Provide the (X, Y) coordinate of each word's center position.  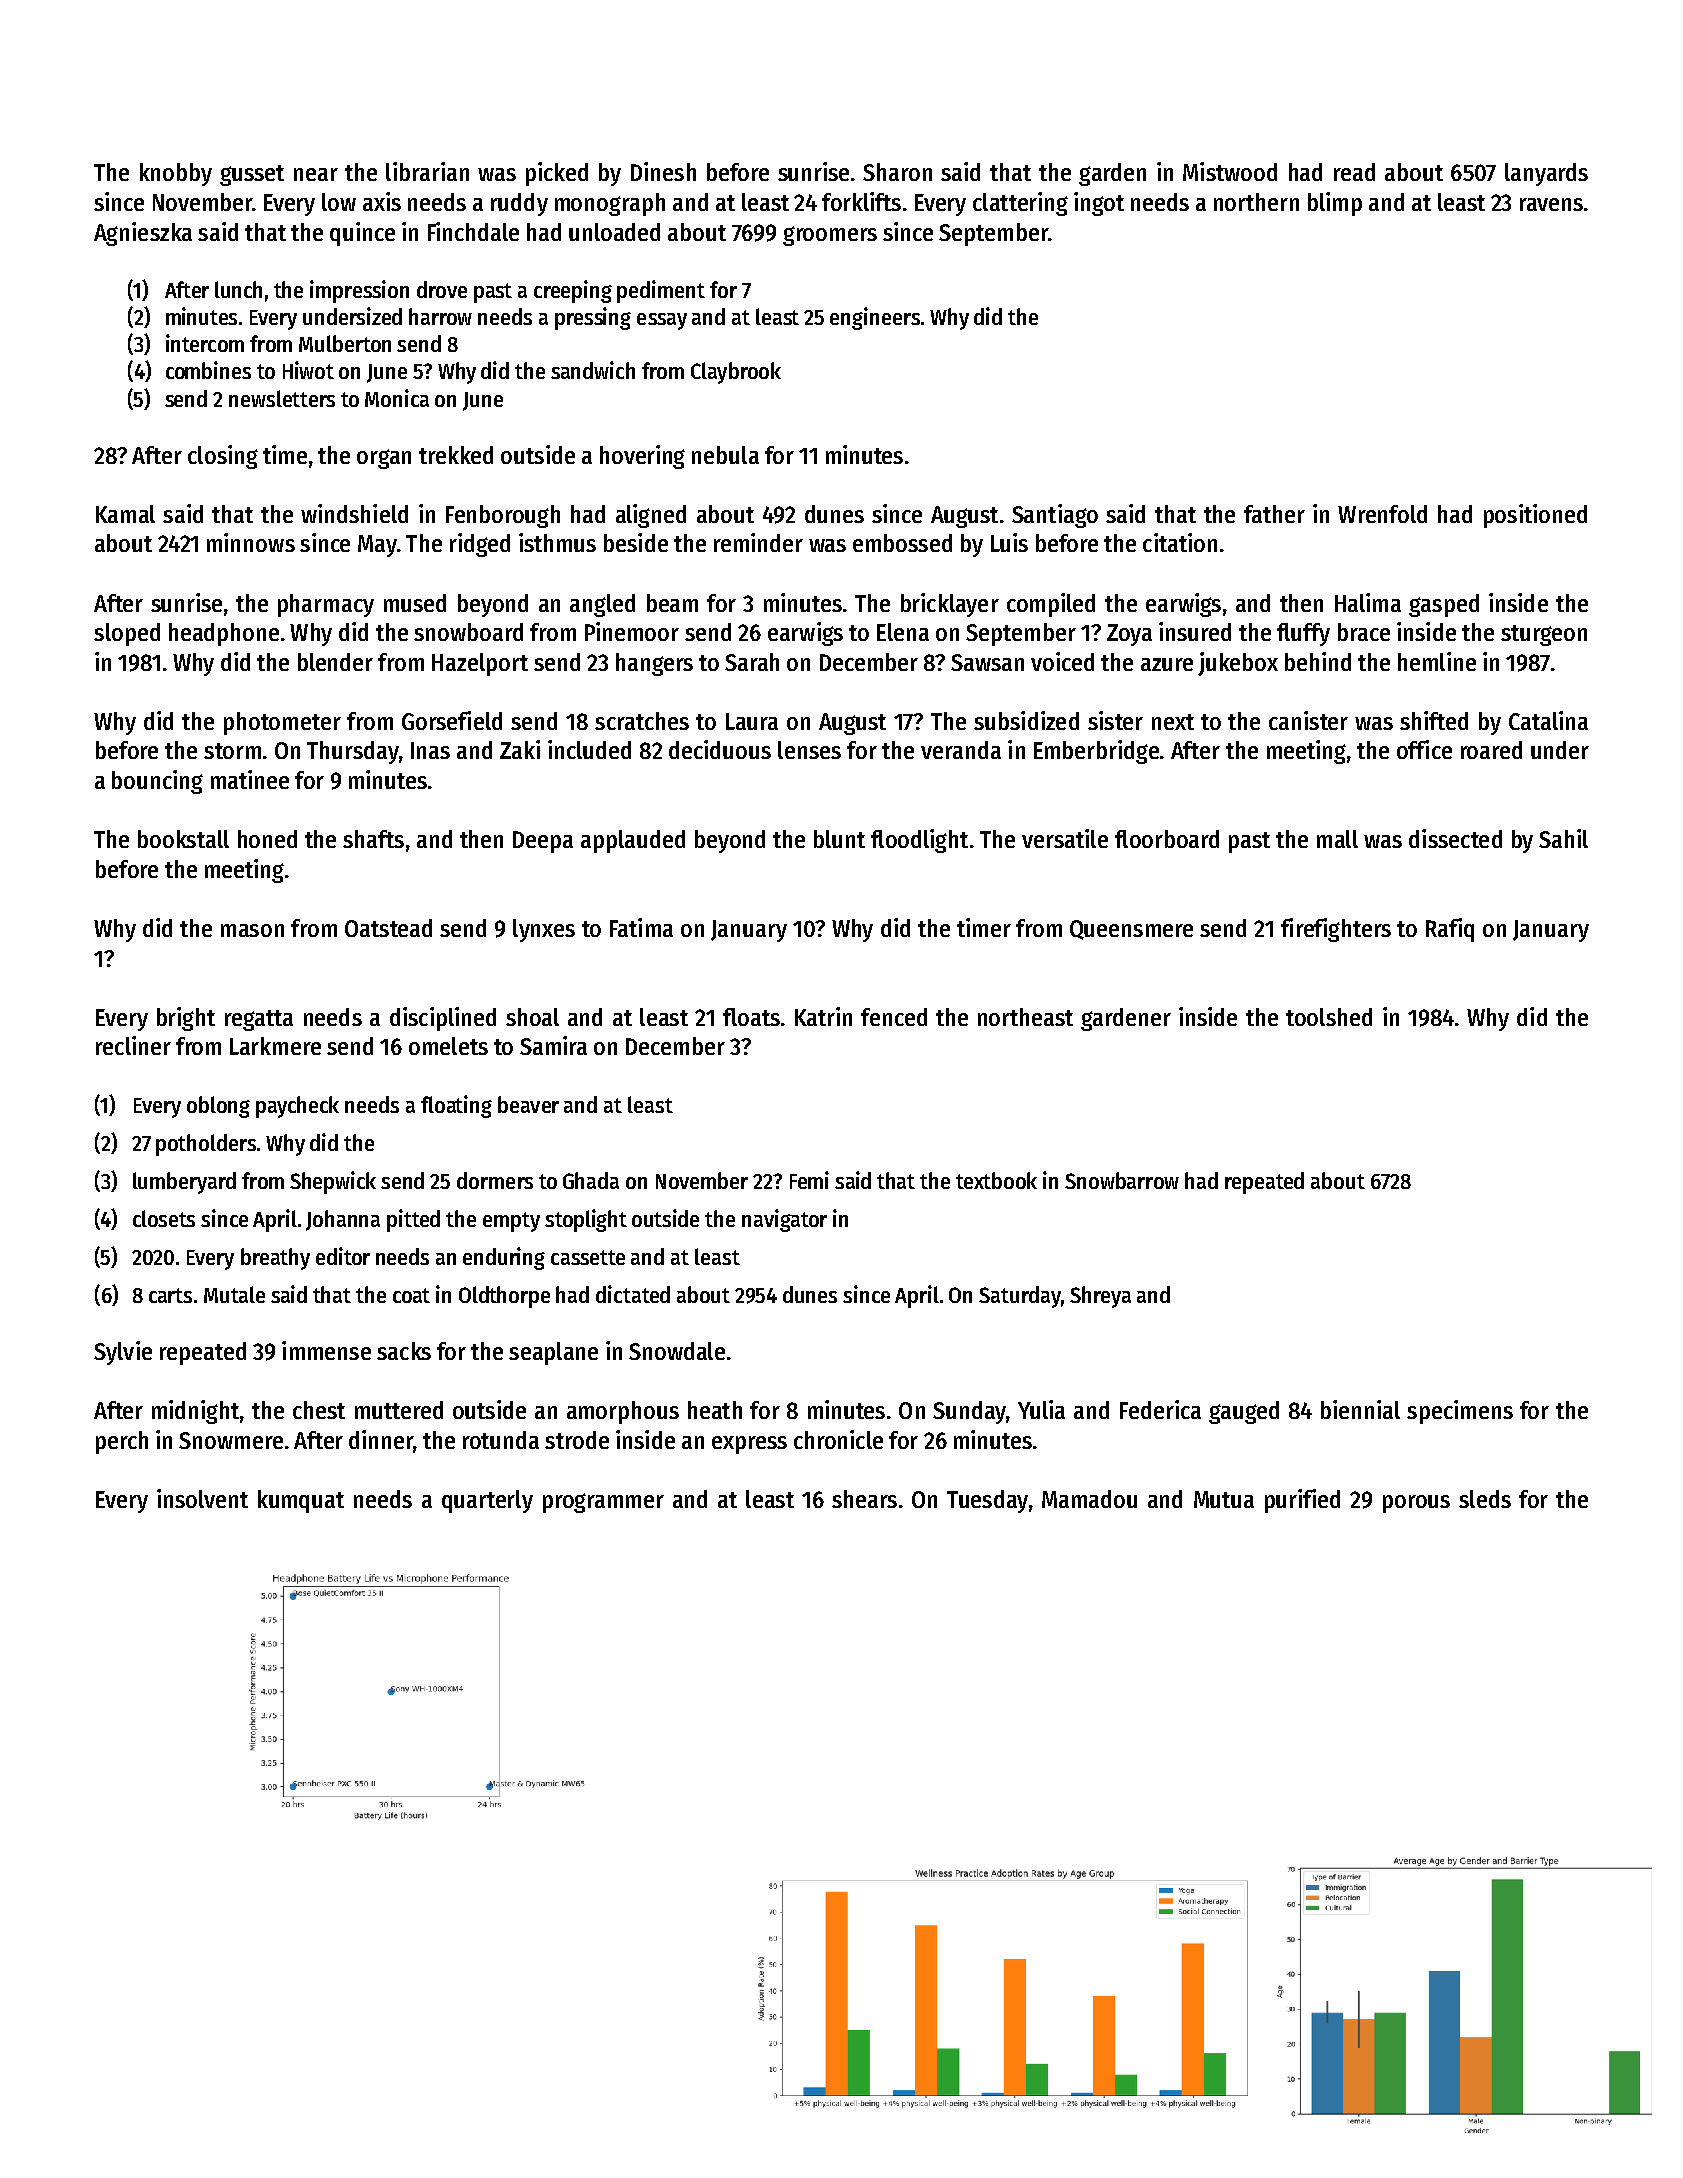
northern (1256, 202)
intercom (205, 343)
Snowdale (677, 1351)
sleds (1485, 1499)
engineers (875, 318)
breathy (275, 1259)
